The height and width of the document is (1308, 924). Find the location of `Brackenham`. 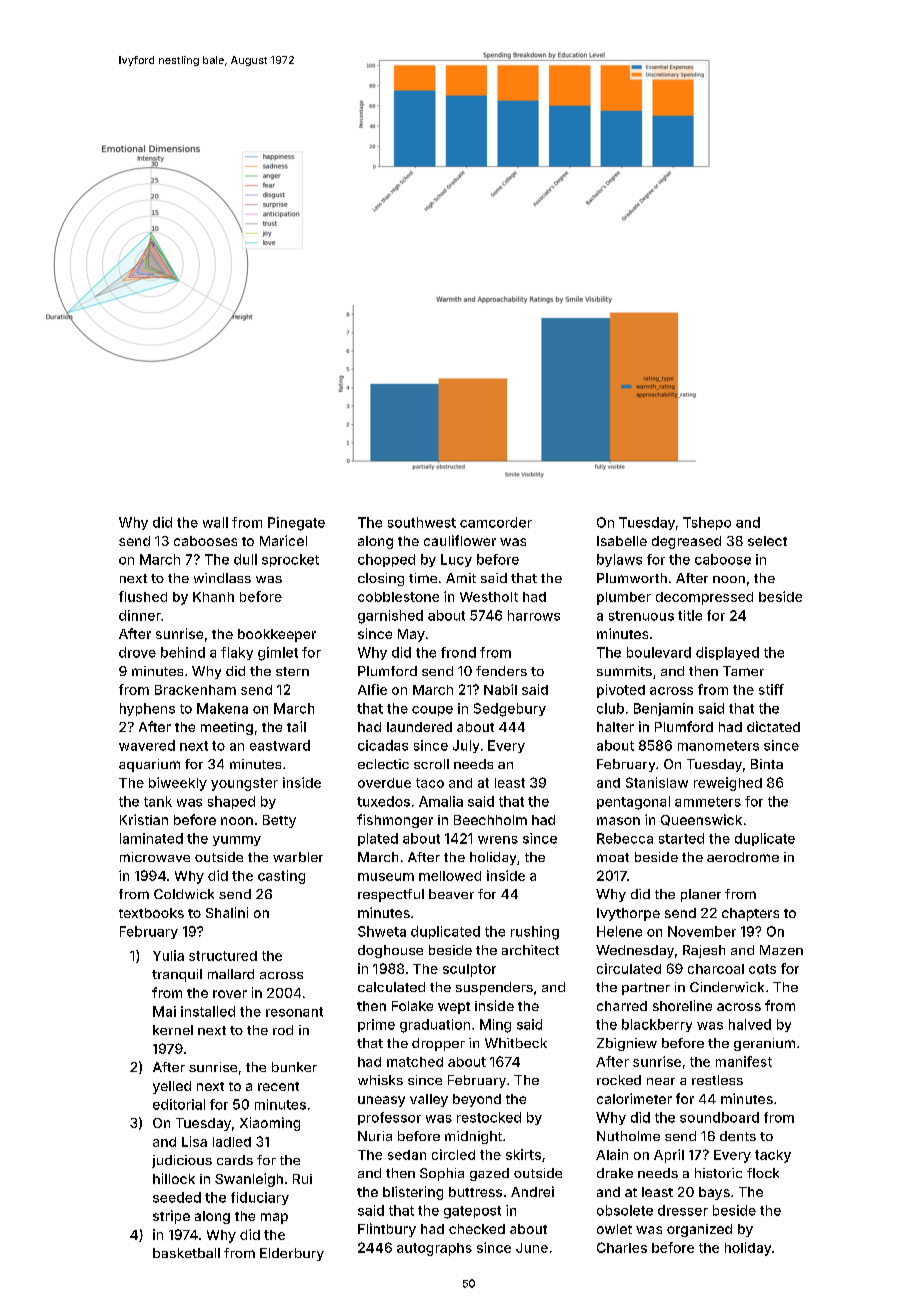

Brackenham is located at coordinates (195, 690).
